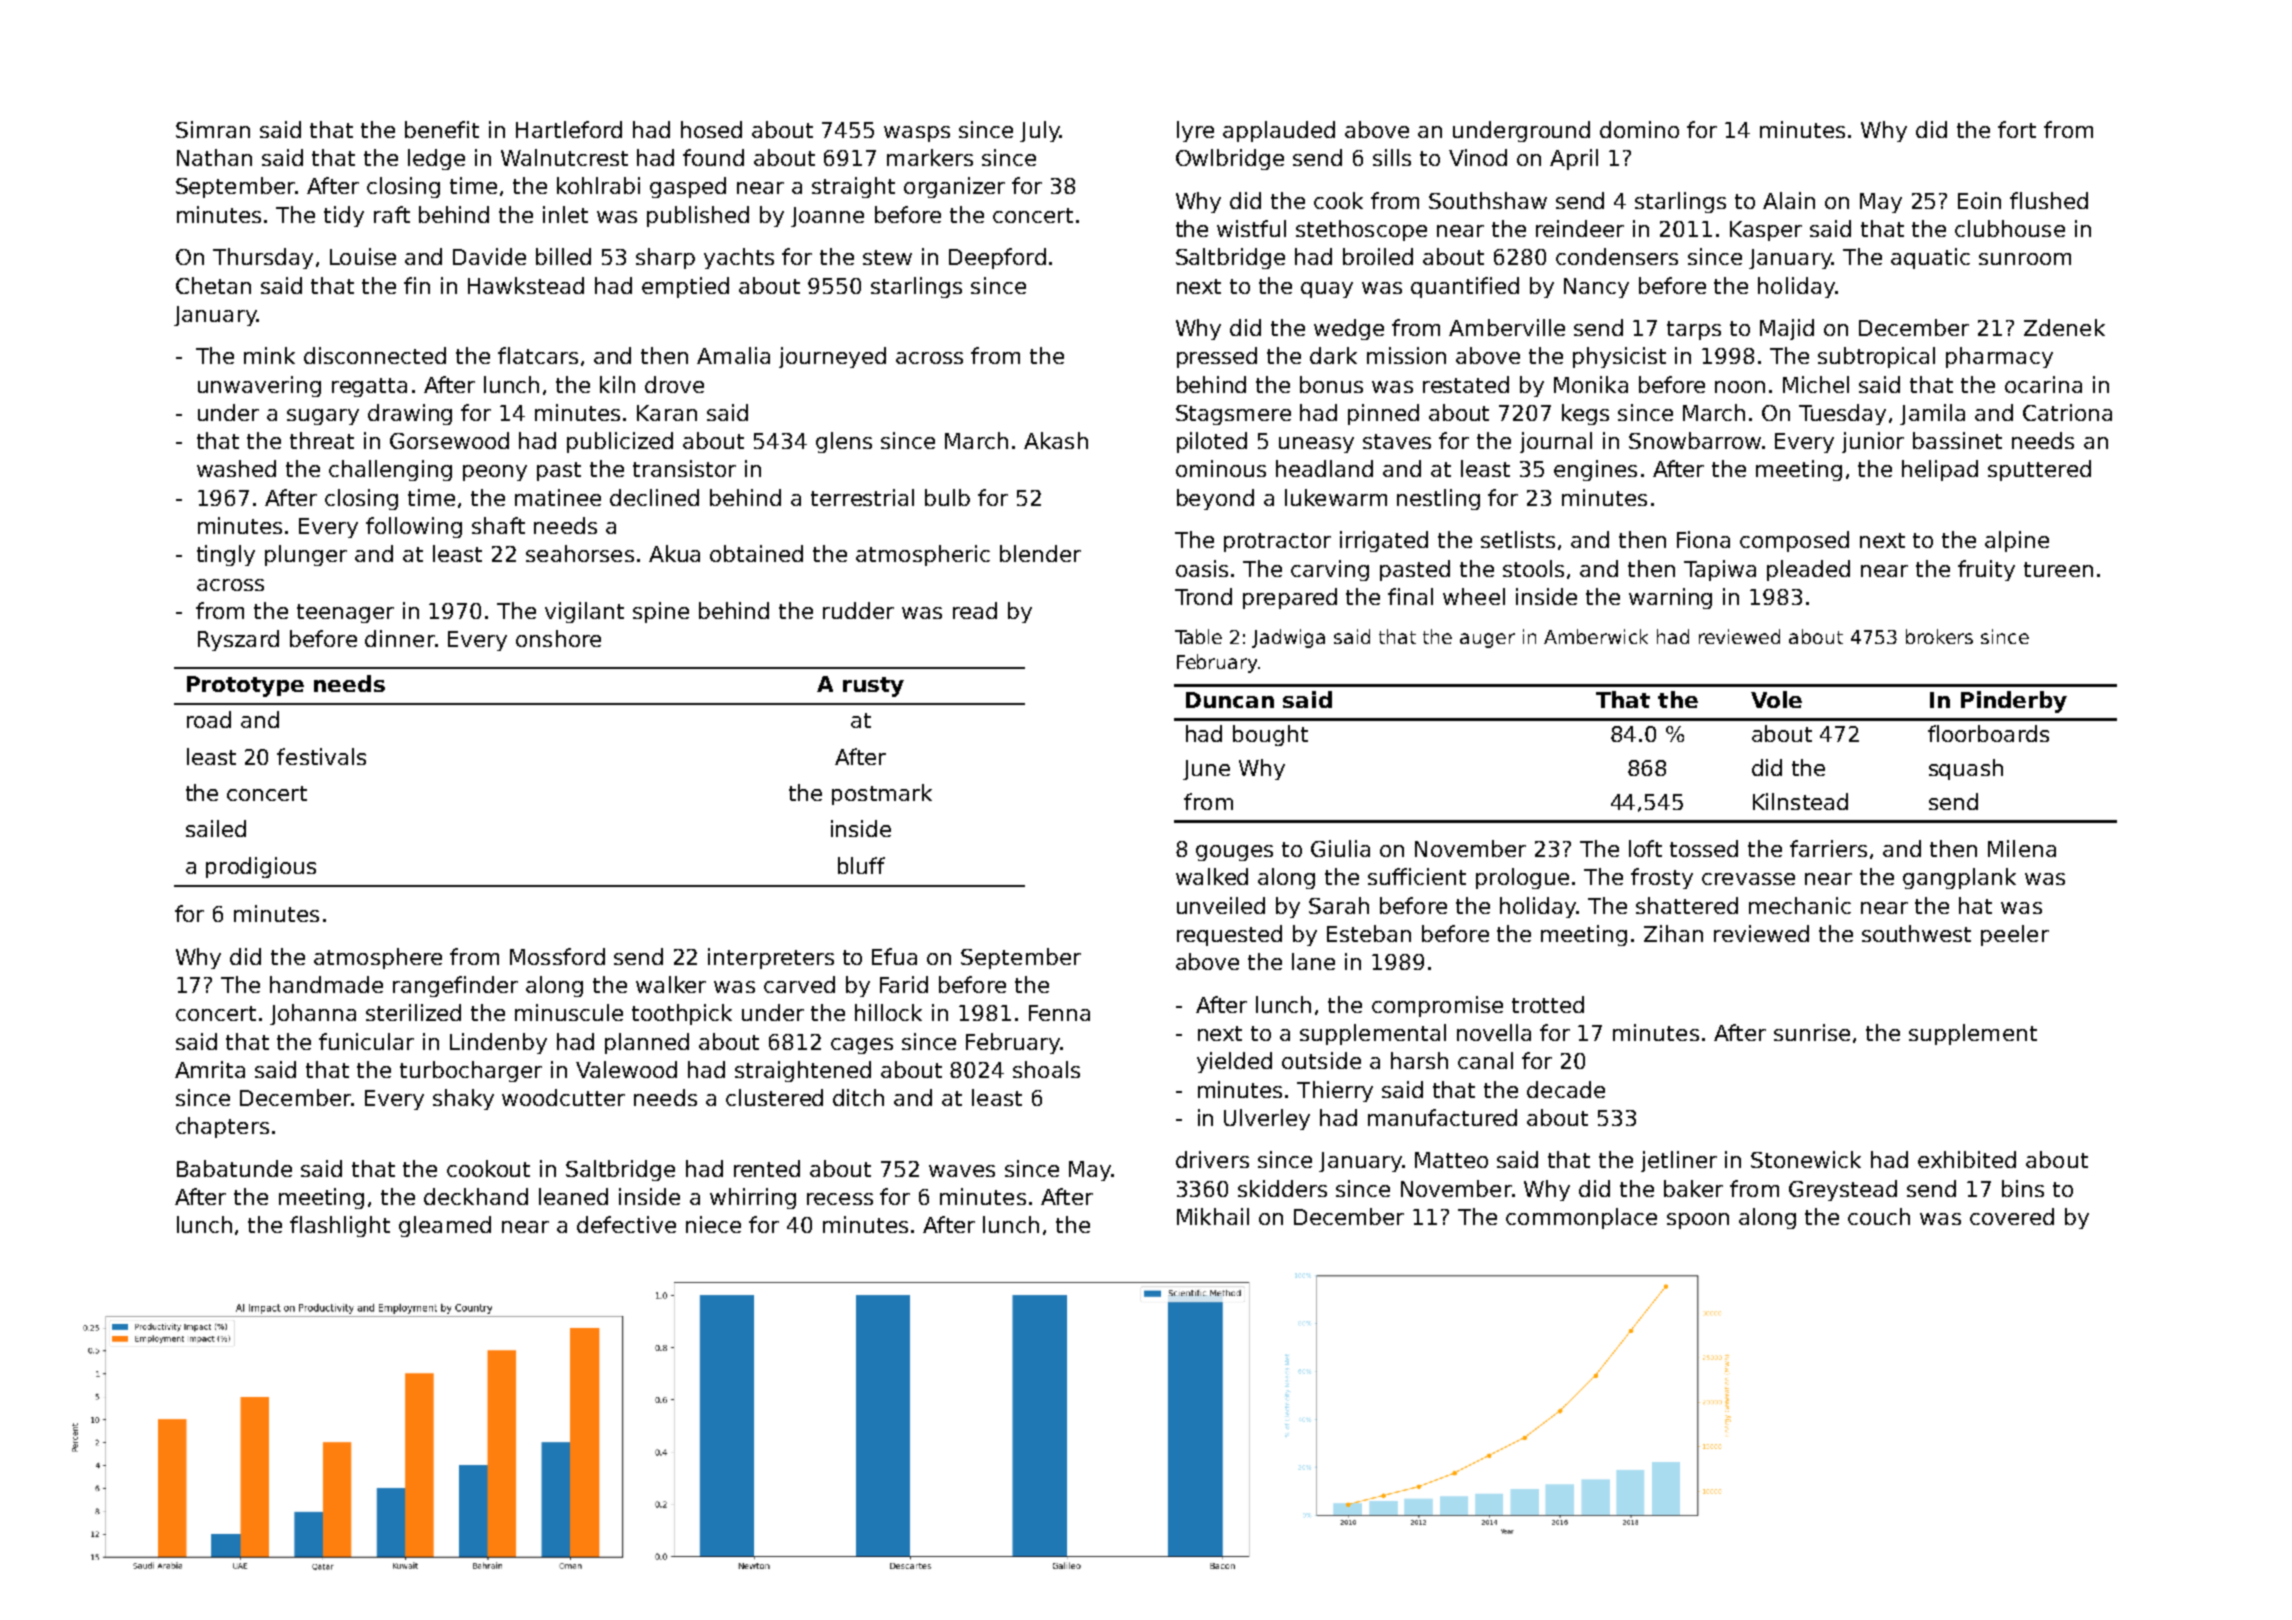 This document has height=1620, width=2292. Describe the element at coordinates (216, 828) in the document. I see `sailed` at that location.
